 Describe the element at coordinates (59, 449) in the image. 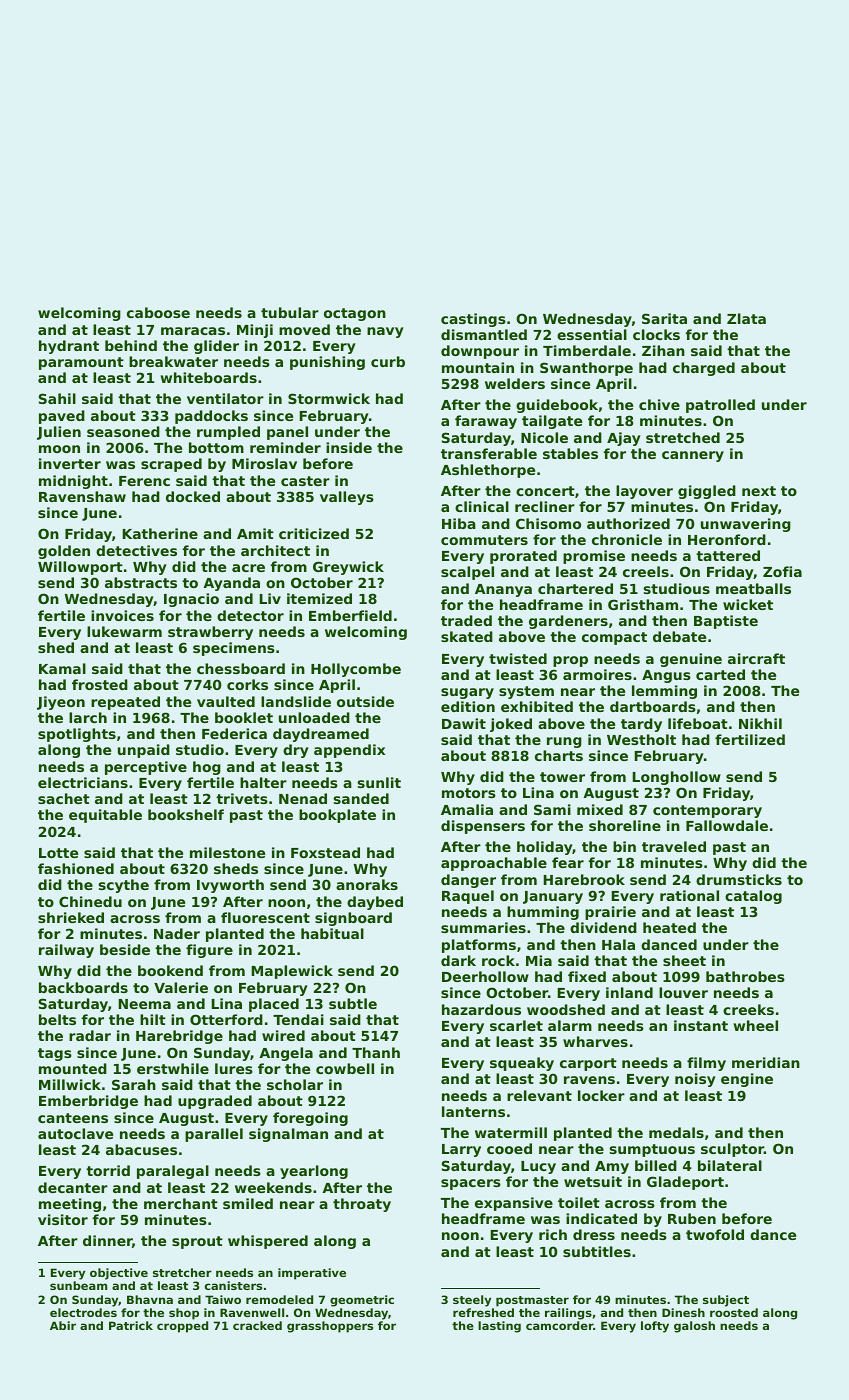

I see `moon` at that location.
